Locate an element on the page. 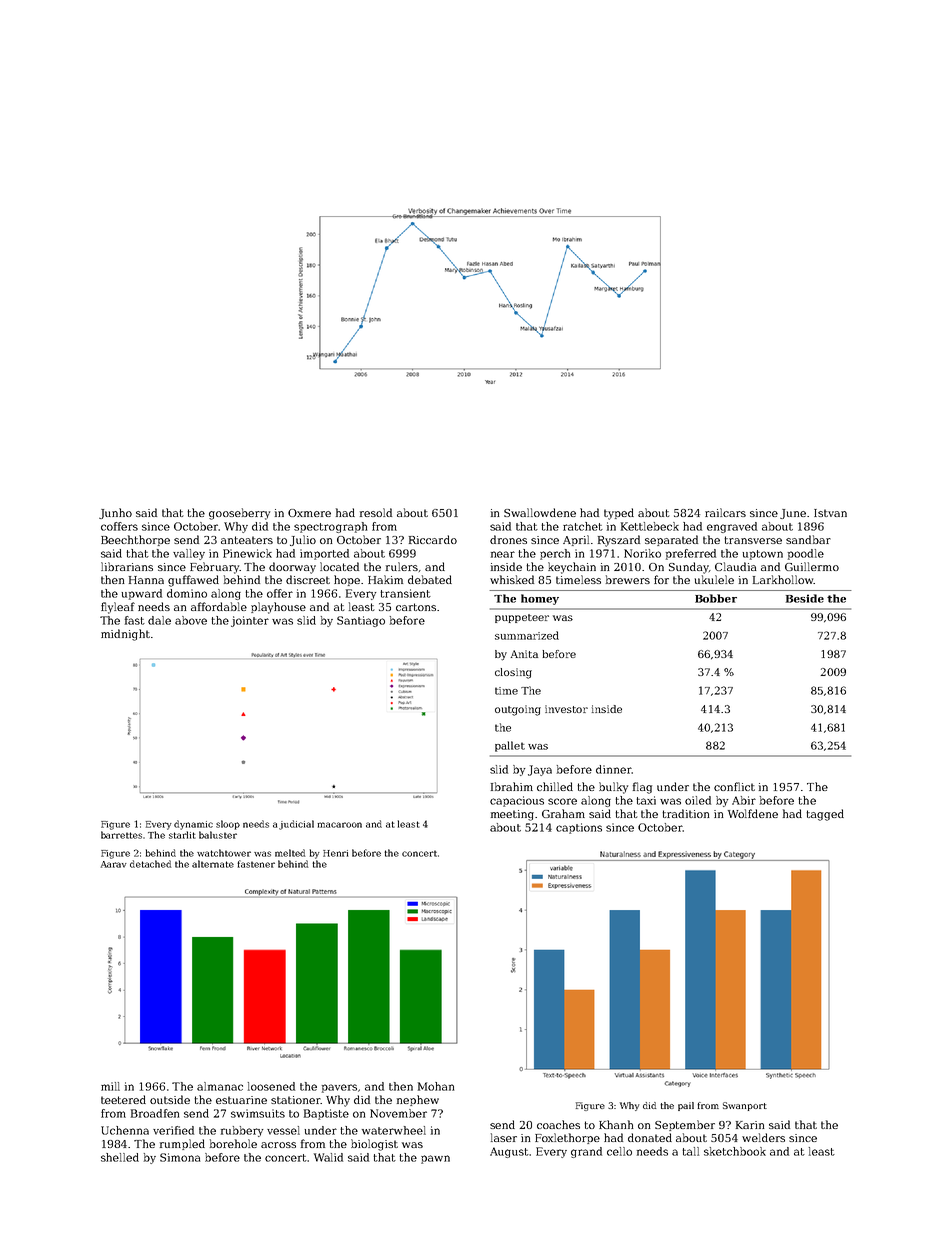 The width and height of the page is (952, 1233). Swallowdene is located at coordinates (540, 512).
